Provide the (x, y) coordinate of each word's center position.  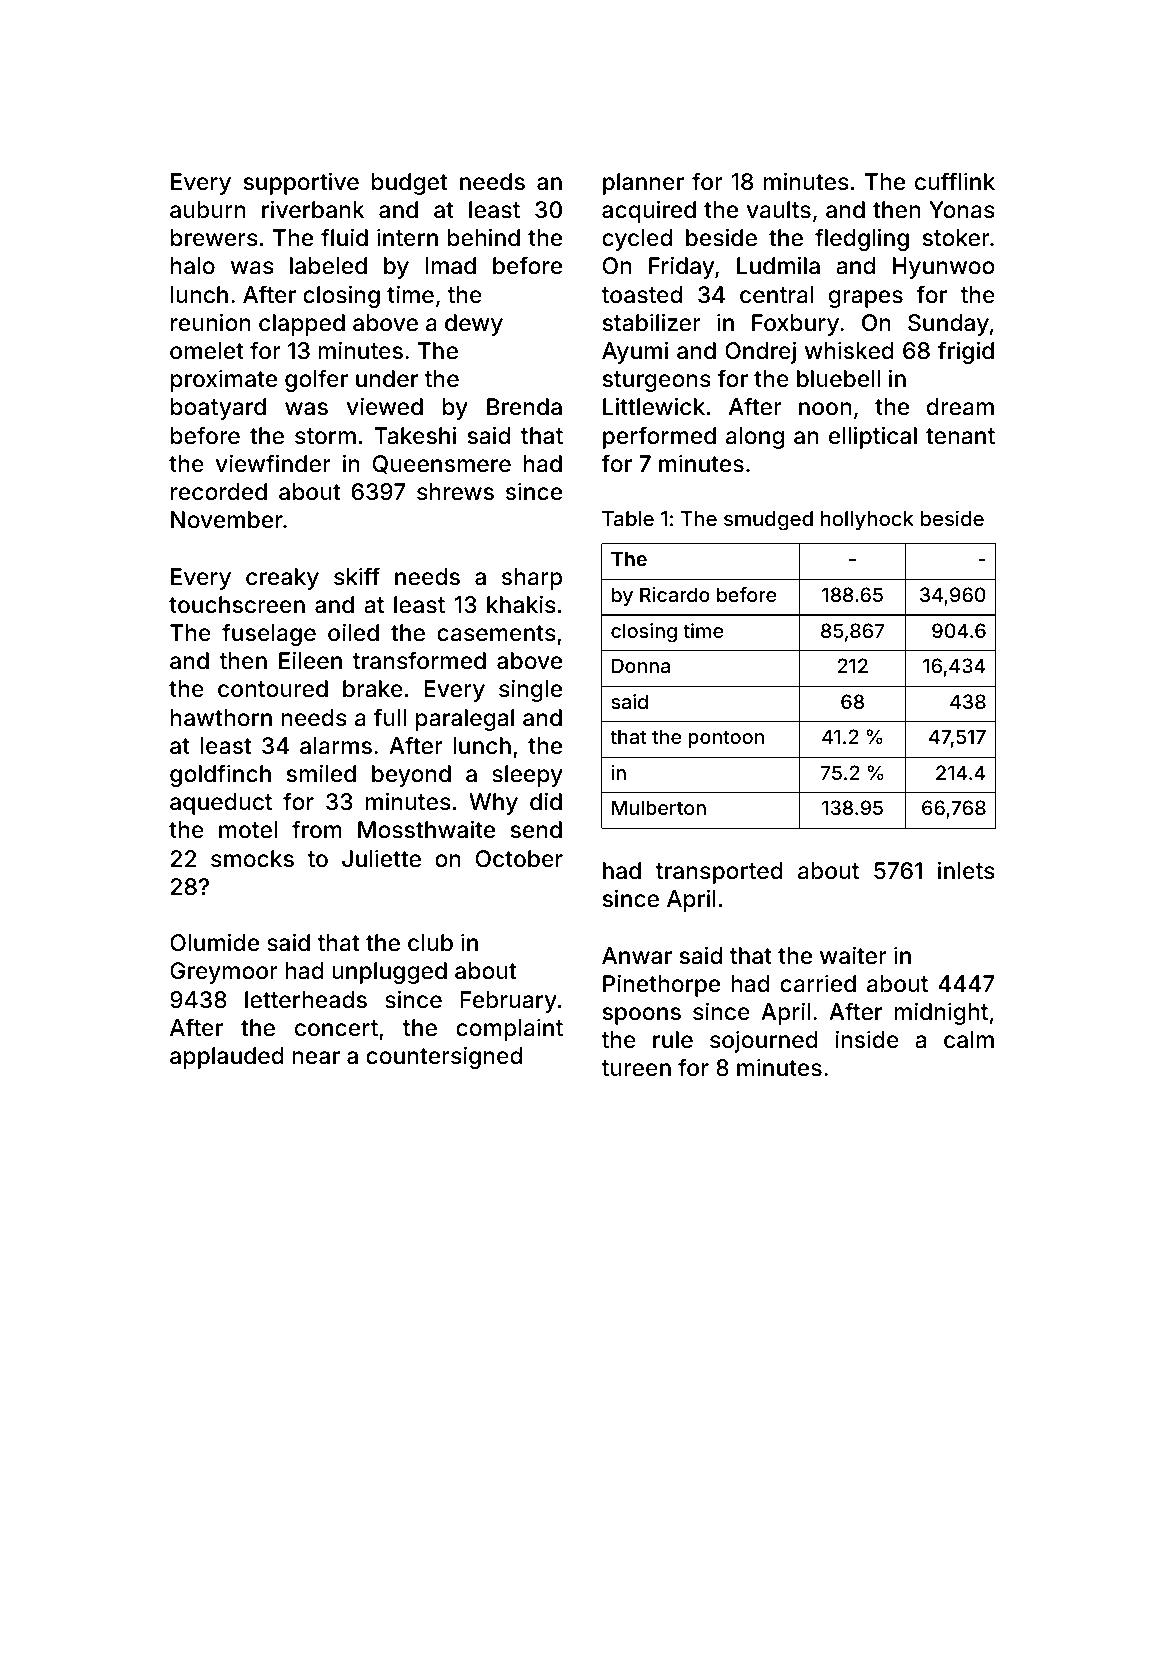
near (316, 1058)
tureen (636, 1068)
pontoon (726, 739)
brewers (214, 238)
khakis (521, 604)
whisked (849, 350)
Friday (681, 267)
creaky (282, 579)
